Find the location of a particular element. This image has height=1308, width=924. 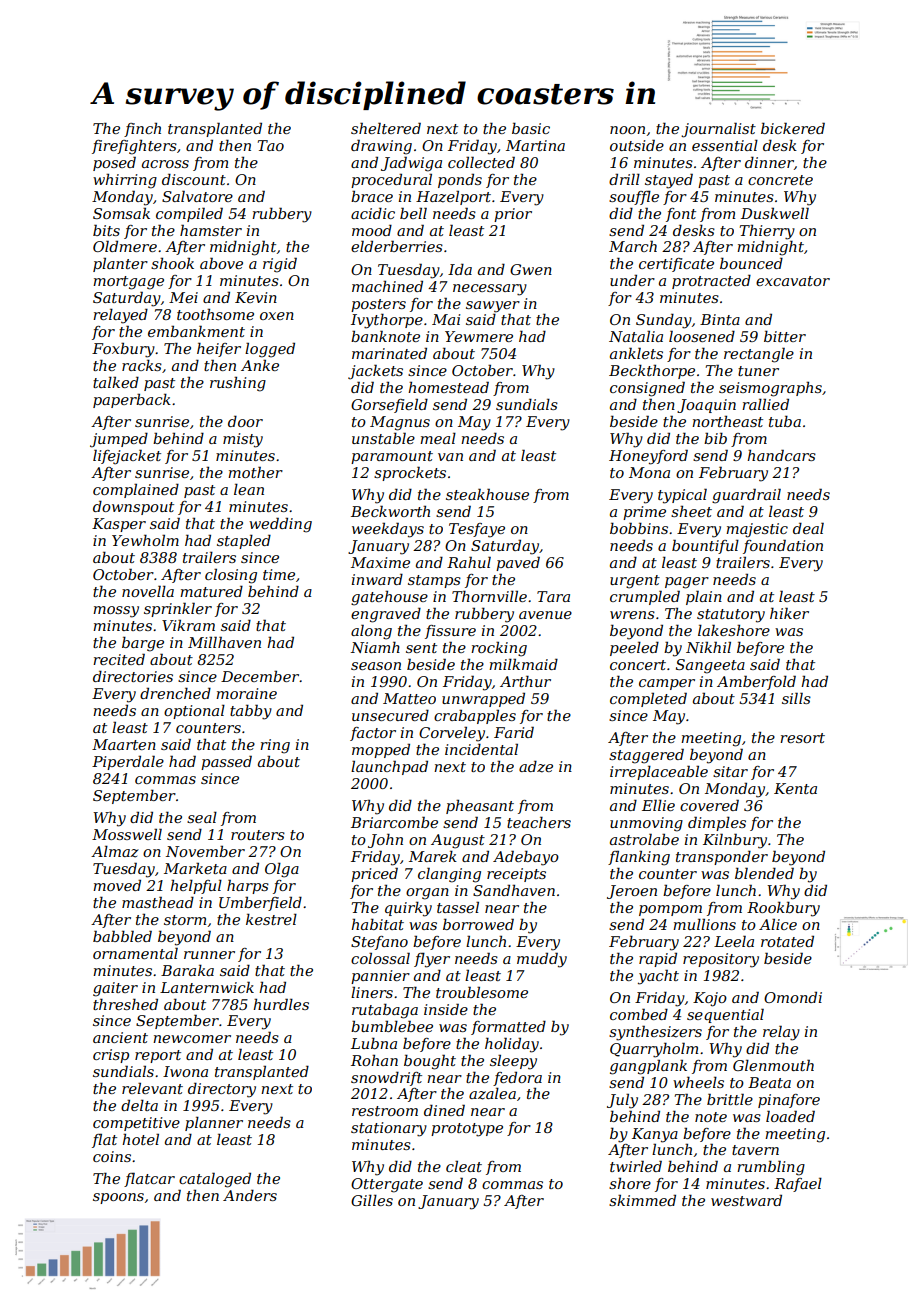

Tara is located at coordinates (553, 596).
